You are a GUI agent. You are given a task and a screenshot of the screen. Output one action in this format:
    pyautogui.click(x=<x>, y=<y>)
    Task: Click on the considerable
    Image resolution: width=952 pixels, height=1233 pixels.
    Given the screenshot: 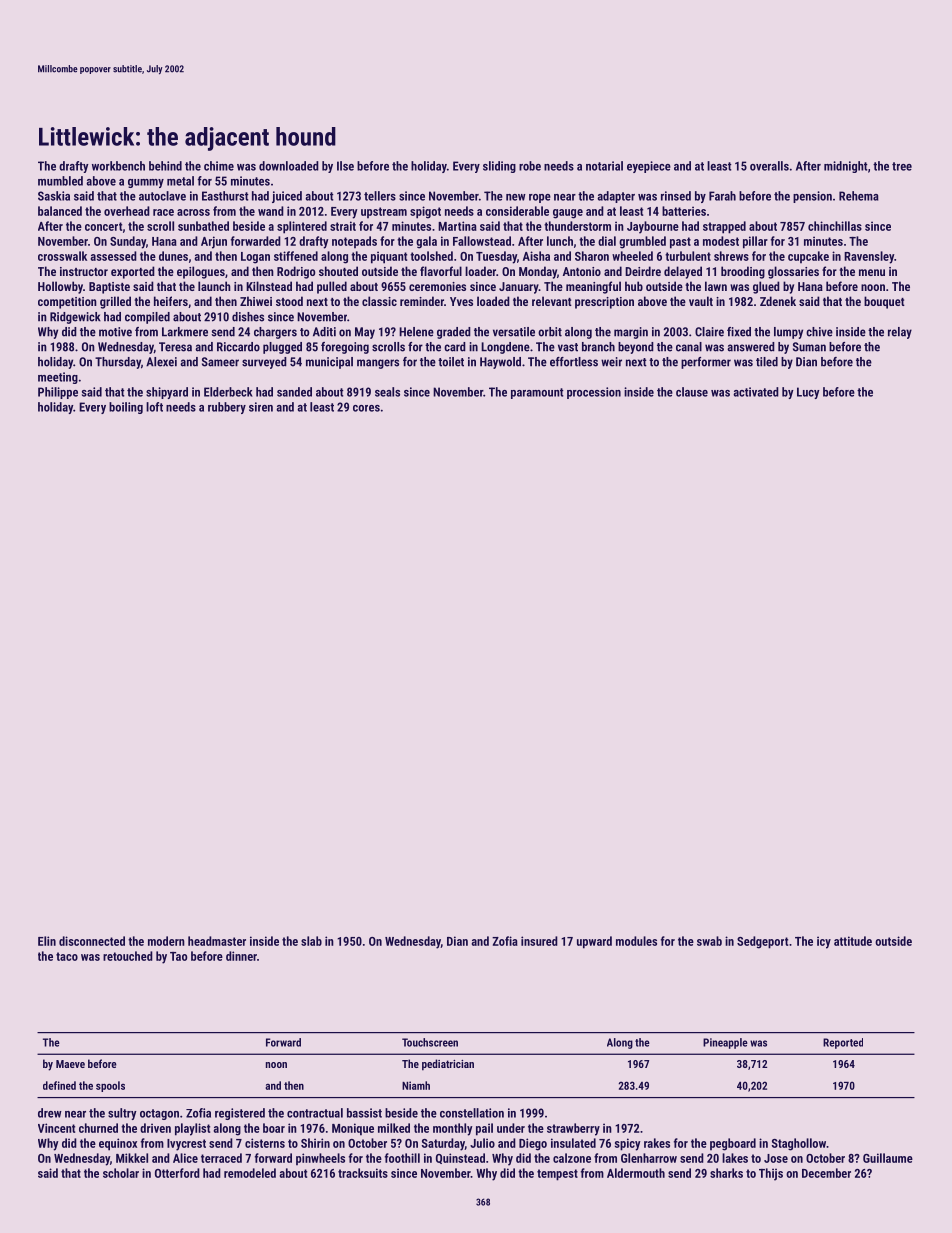 What is the action you would take?
    pyautogui.click(x=517, y=211)
